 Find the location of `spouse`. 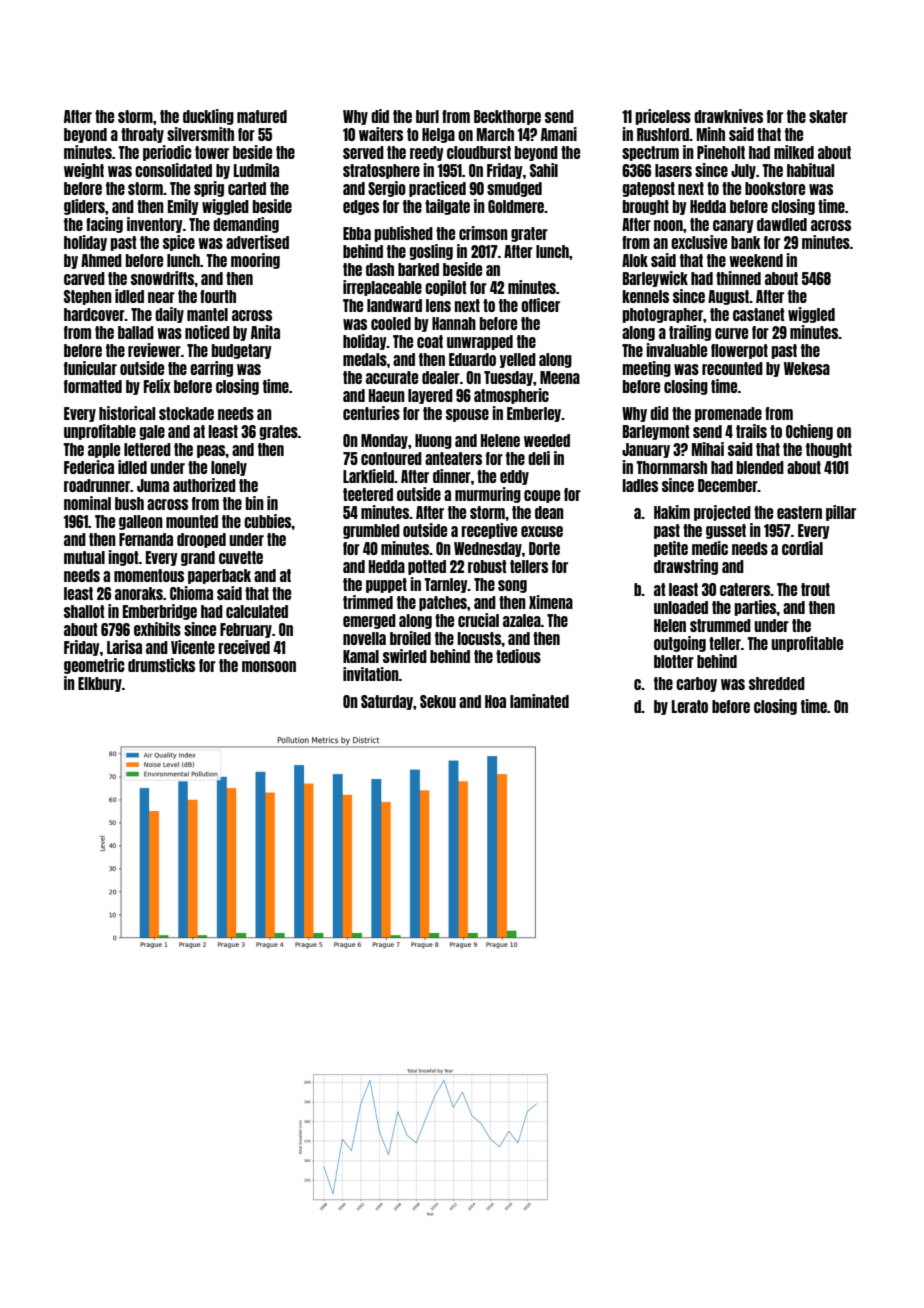

spouse is located at coordinates (467, 415).
